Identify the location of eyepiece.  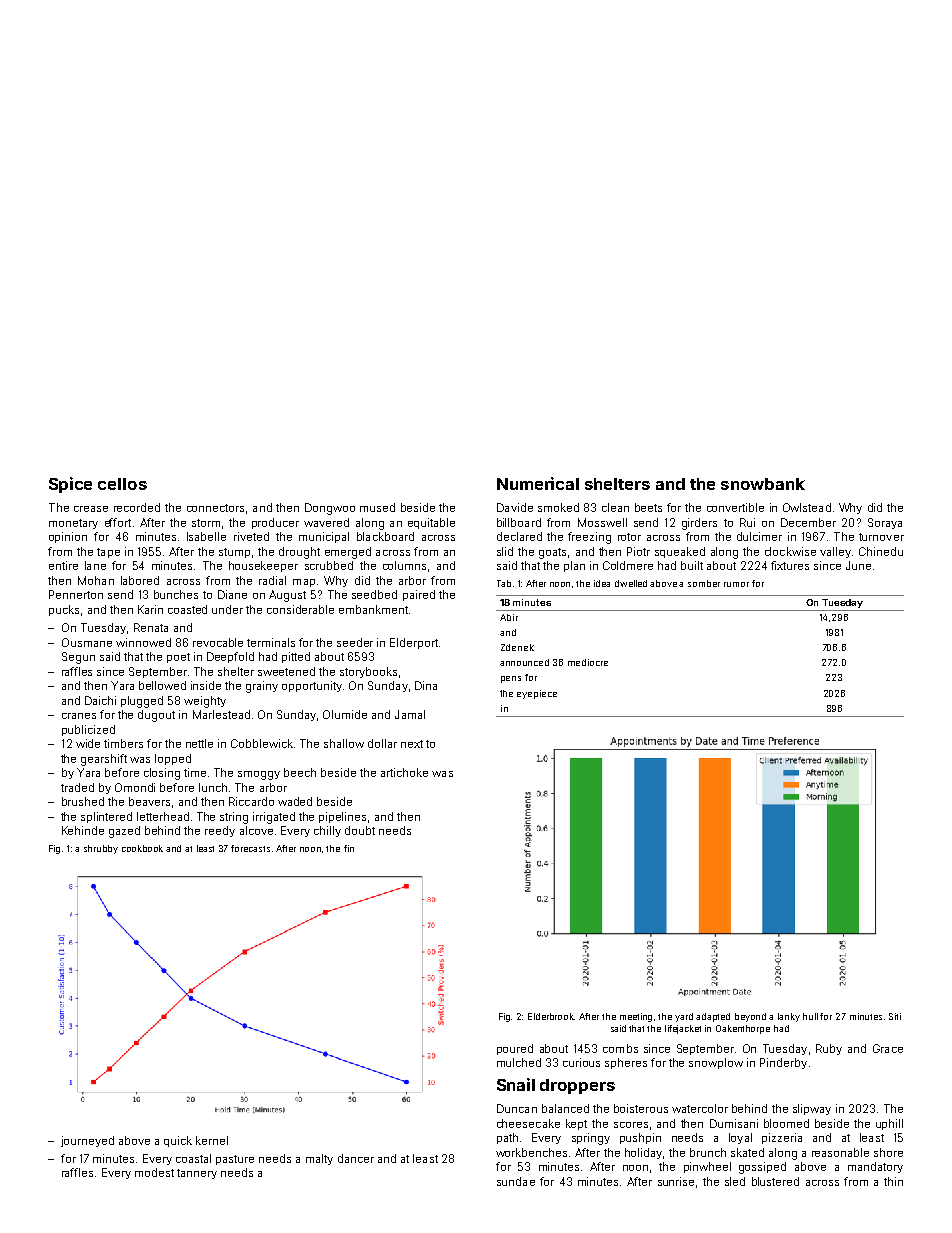
(537, 694).
